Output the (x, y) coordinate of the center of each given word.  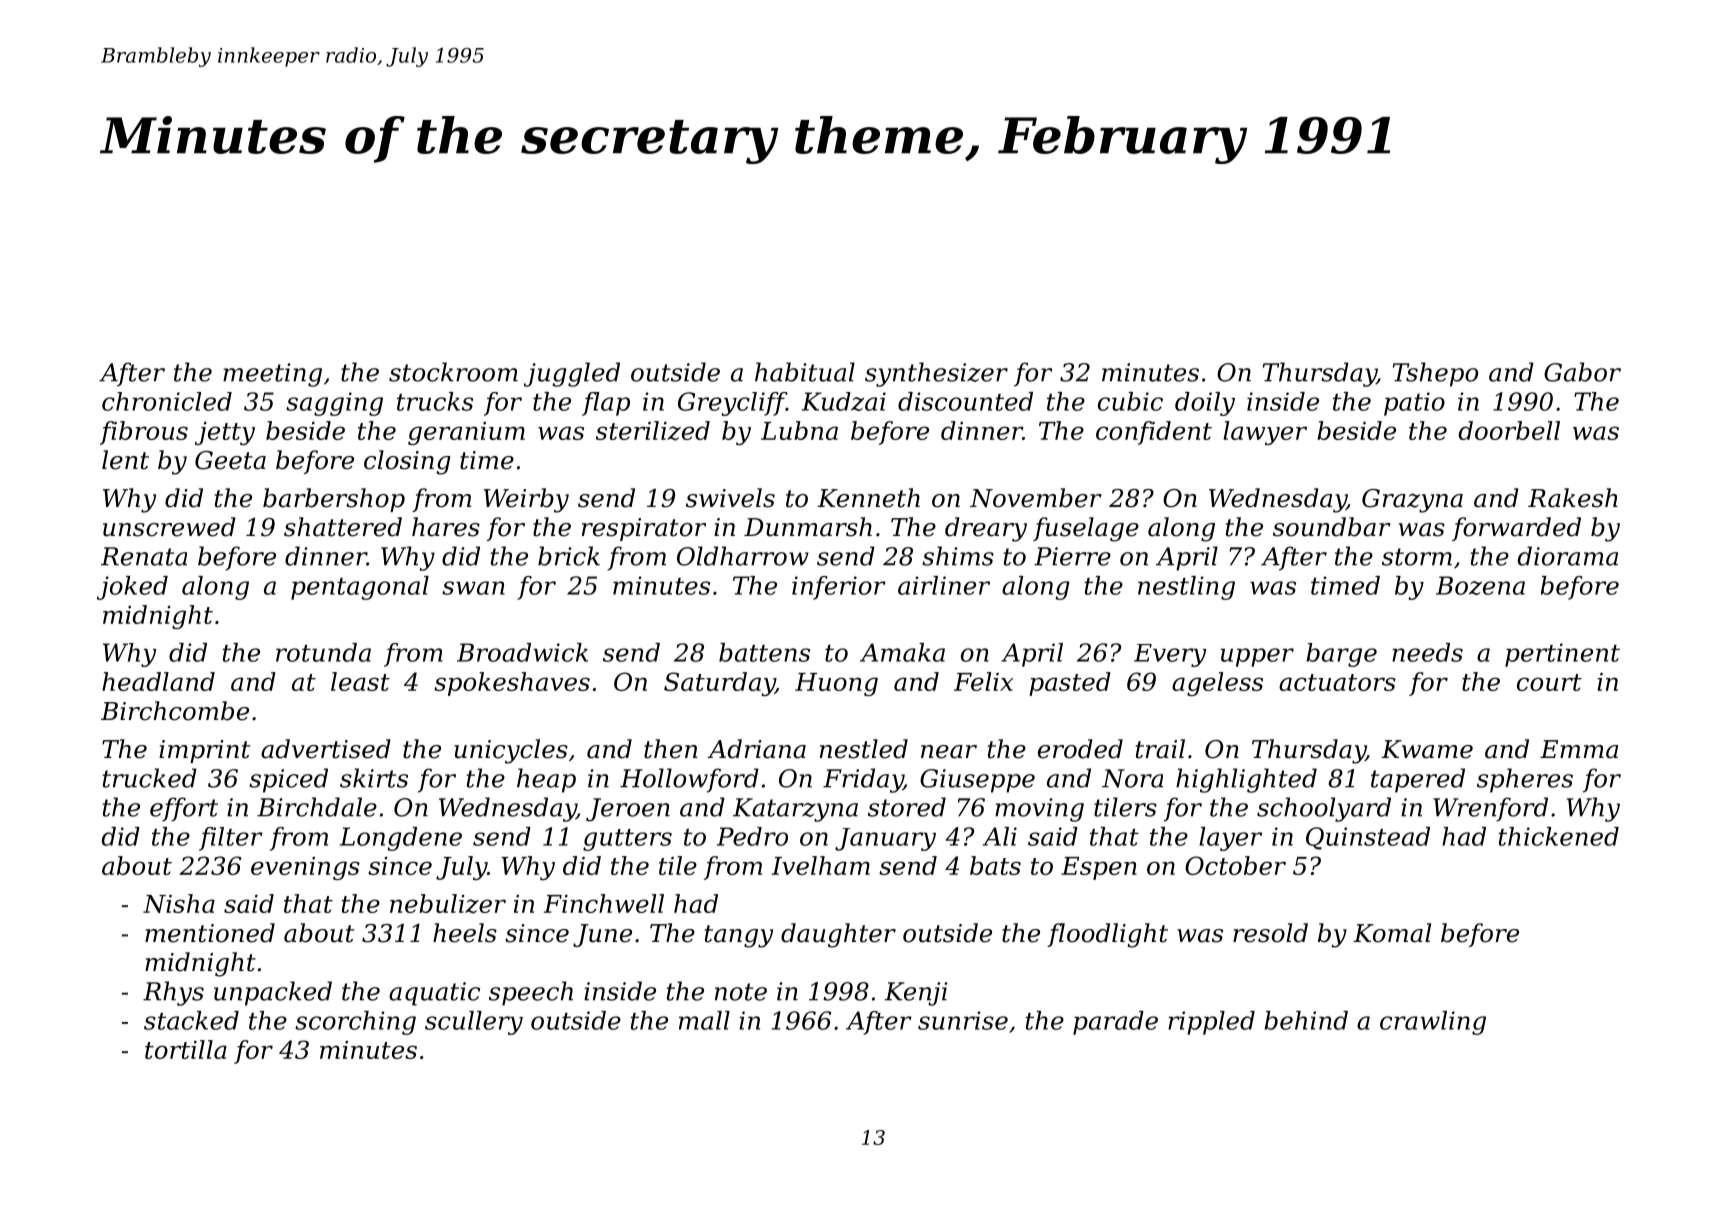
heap (546, 780)
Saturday (719, 684)
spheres (1525, 780)
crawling (1433, 1023)
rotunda (323, 652)
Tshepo (1435, 374)
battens (764, 652)
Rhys (173, 993)
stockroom (453, 372)
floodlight (1107, 935)
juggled (572, 374)
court (1549, 682)
